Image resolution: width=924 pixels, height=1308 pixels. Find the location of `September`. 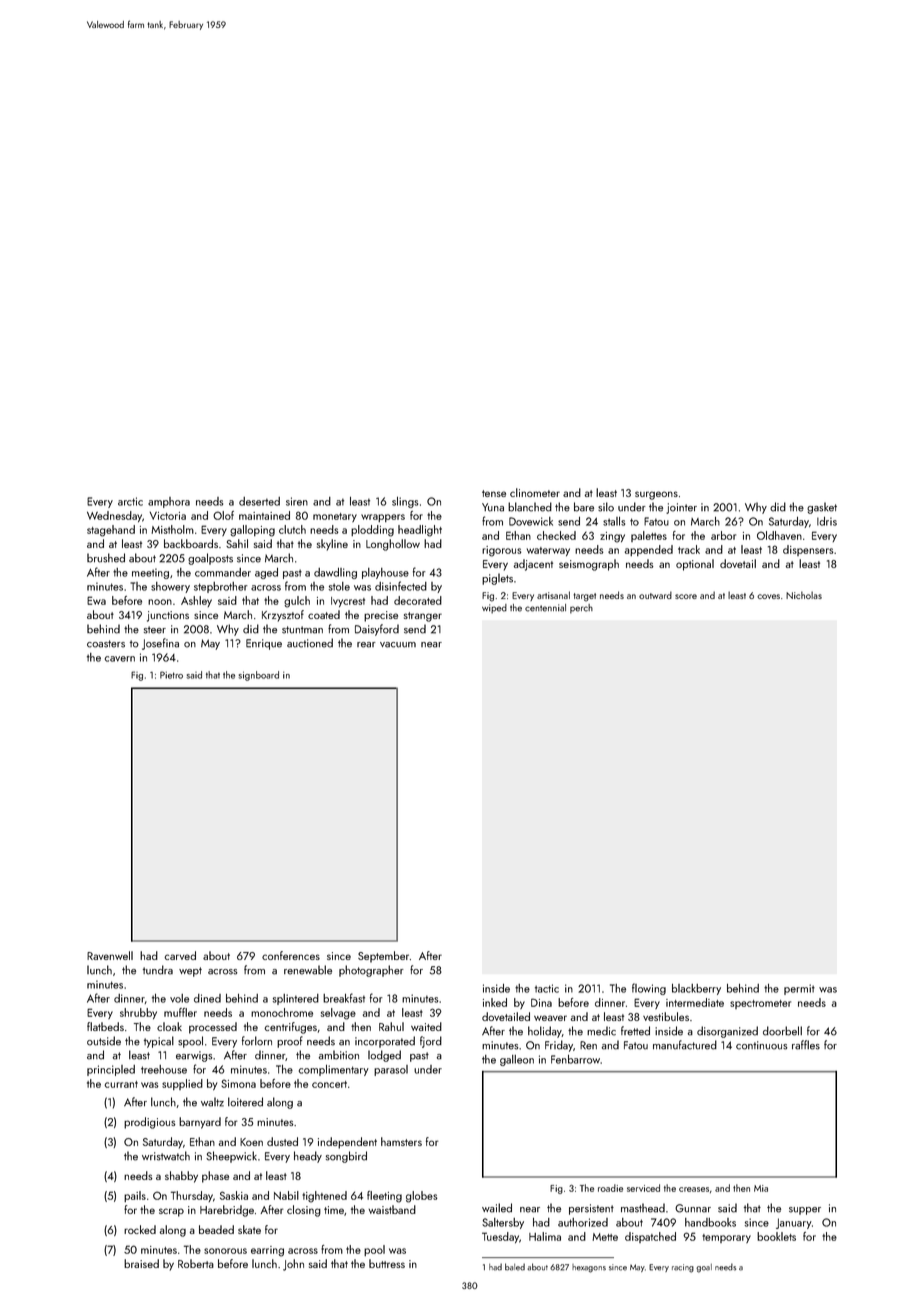

September is located at coordinates (383, 957).
